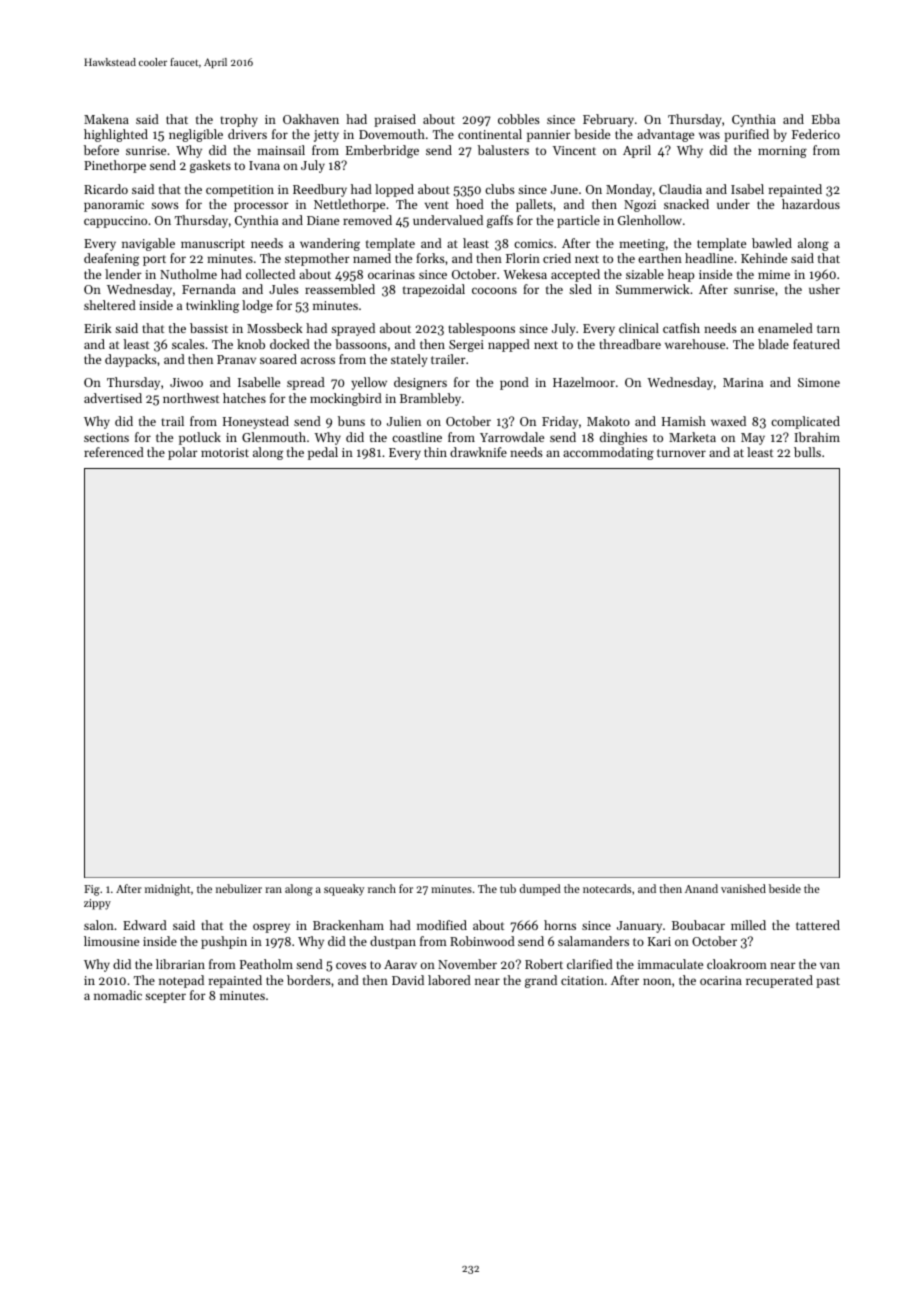 The width and height of the image is (924, 1308). What do you see at coordinates (500, 221) in the image?
I see `gaffs` at bounding box center [500, 221].
